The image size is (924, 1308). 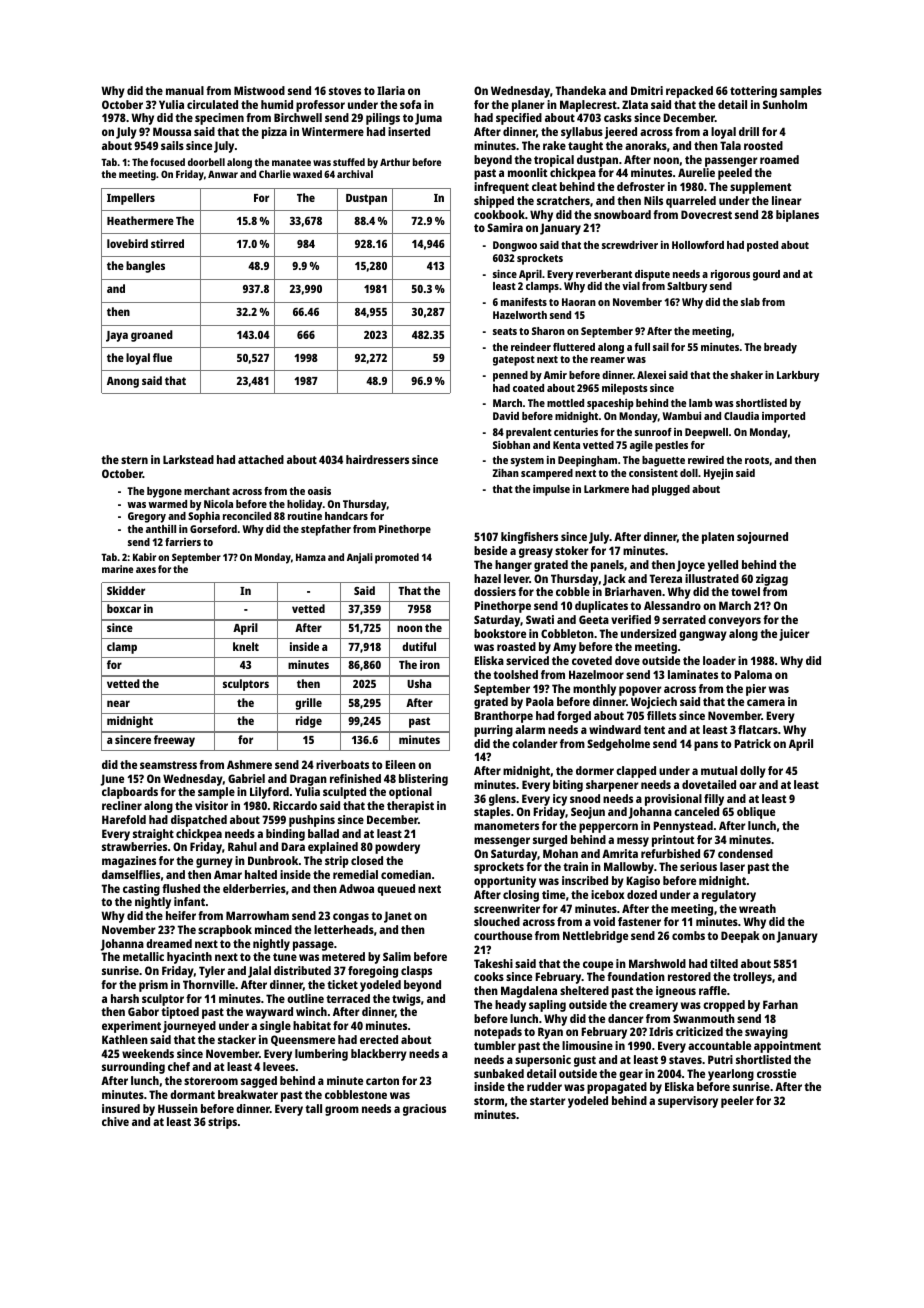 I want to click on supplement, so click(x=760, y=188).
